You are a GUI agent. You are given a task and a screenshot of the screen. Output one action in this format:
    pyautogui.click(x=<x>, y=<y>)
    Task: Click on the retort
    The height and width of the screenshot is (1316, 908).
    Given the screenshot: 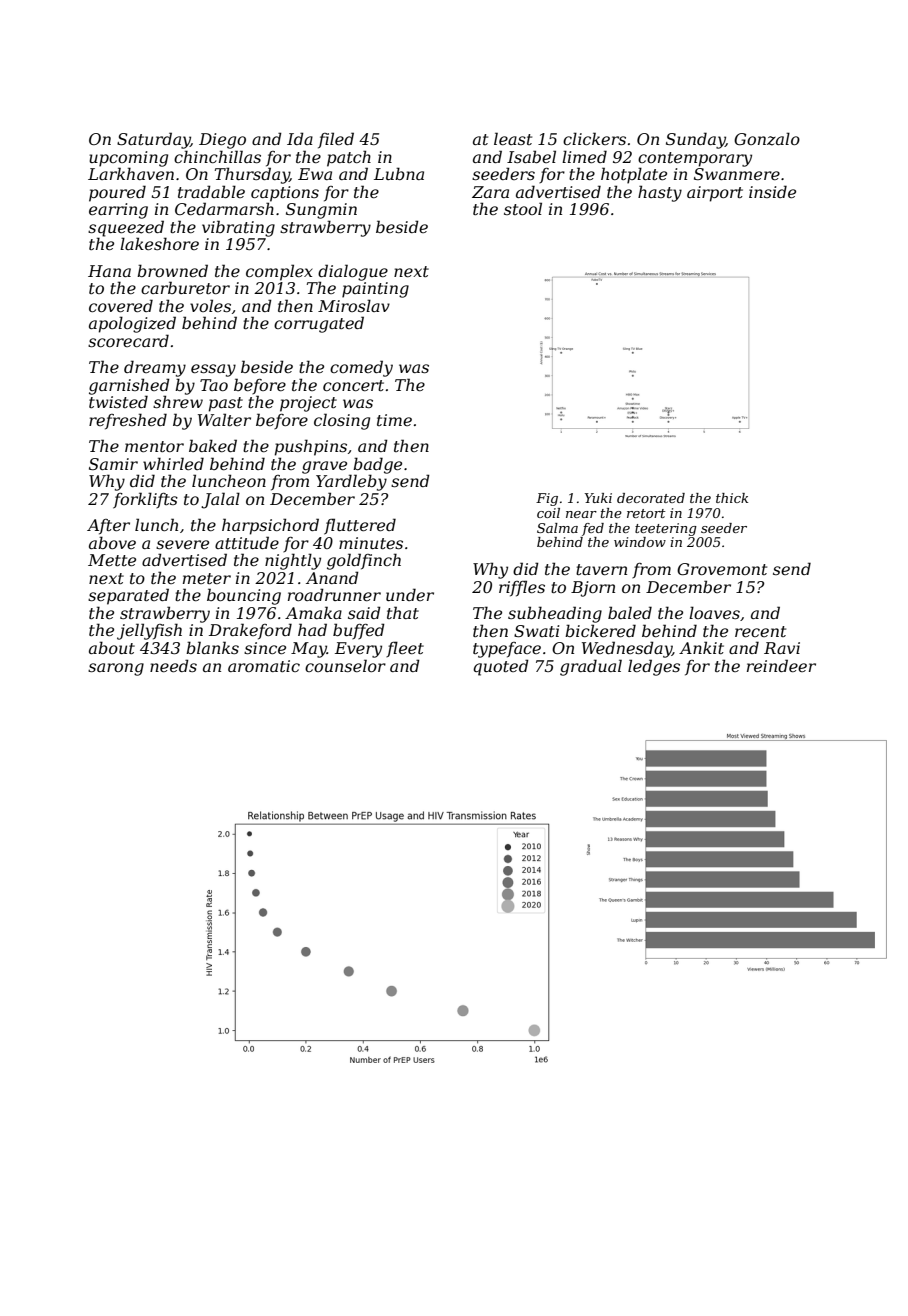 What is the action you would take?
    pyautogui.click(x=646, y=513)
